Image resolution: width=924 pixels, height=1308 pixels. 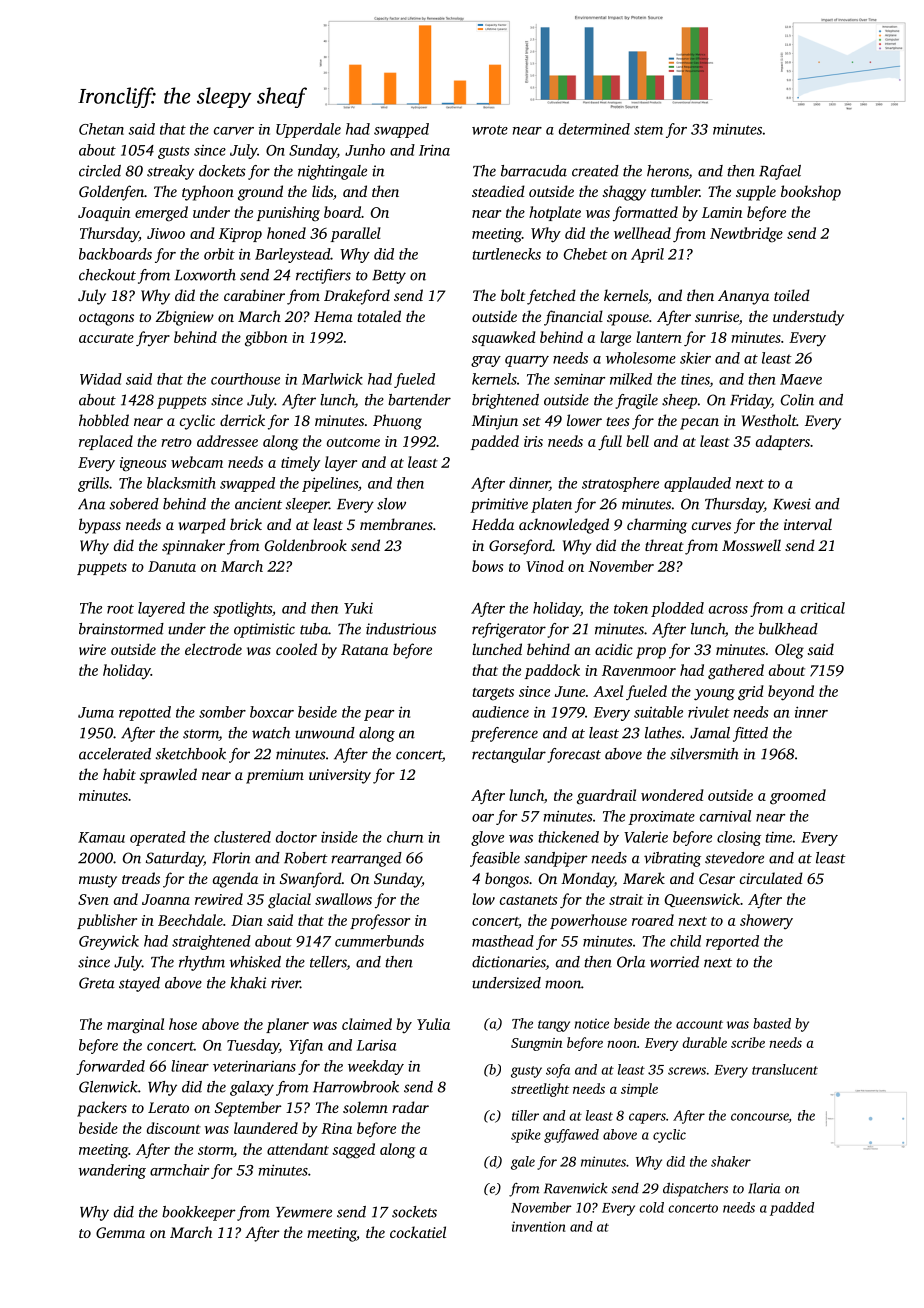 What do you see at coordinates (798, 797) in the screenshot?
I see `groomed` at bounding box center [798, 797].
